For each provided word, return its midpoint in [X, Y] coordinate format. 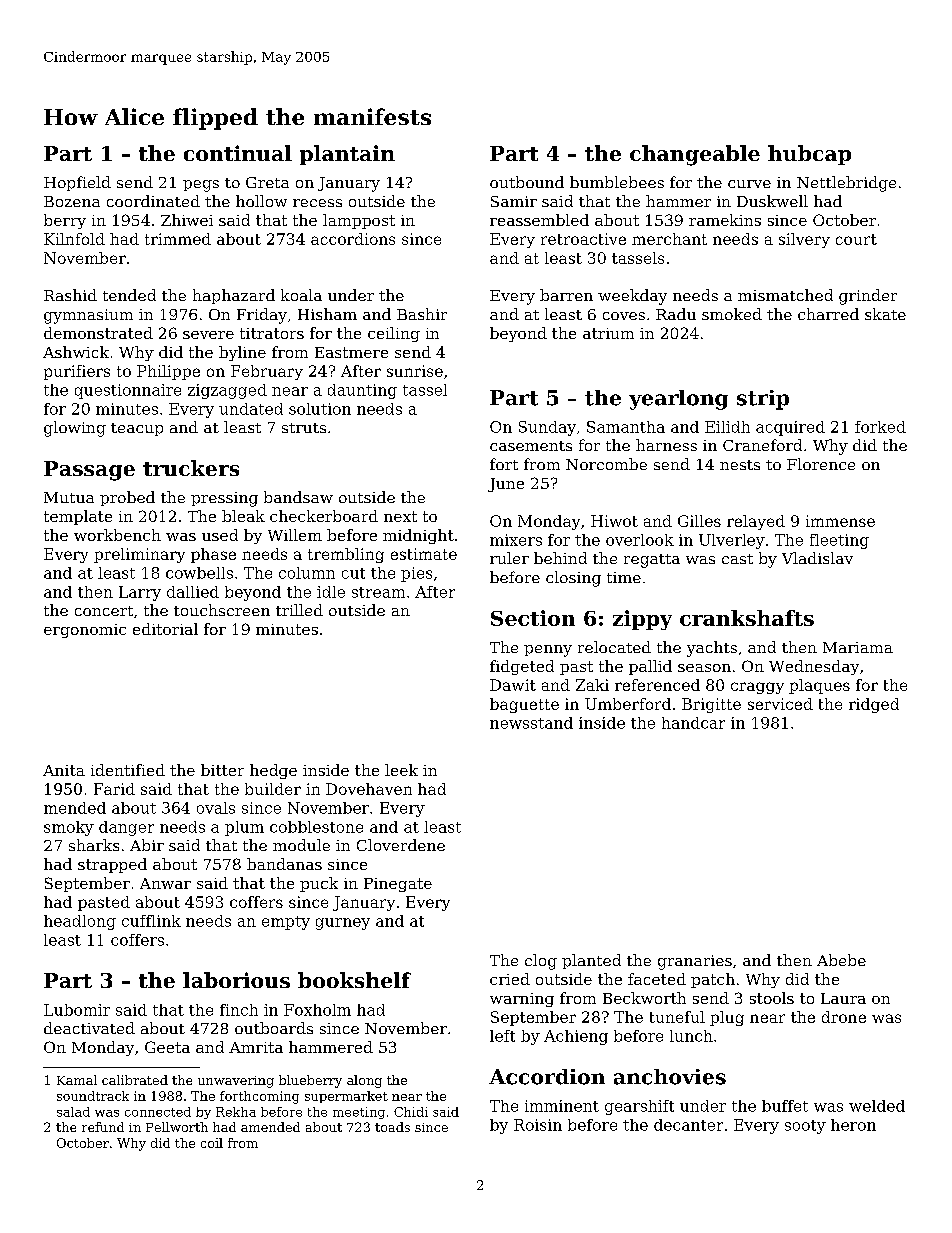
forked [880, 427]
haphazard [234, 296]
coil [212, 1143]
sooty [805, 1127]
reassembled [539, 220]
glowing [75, 429]
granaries [695, 962]
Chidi [411, 1112]
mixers [516, 540]
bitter [222, 770]
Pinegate [398, 885]
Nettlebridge [846, 184]
